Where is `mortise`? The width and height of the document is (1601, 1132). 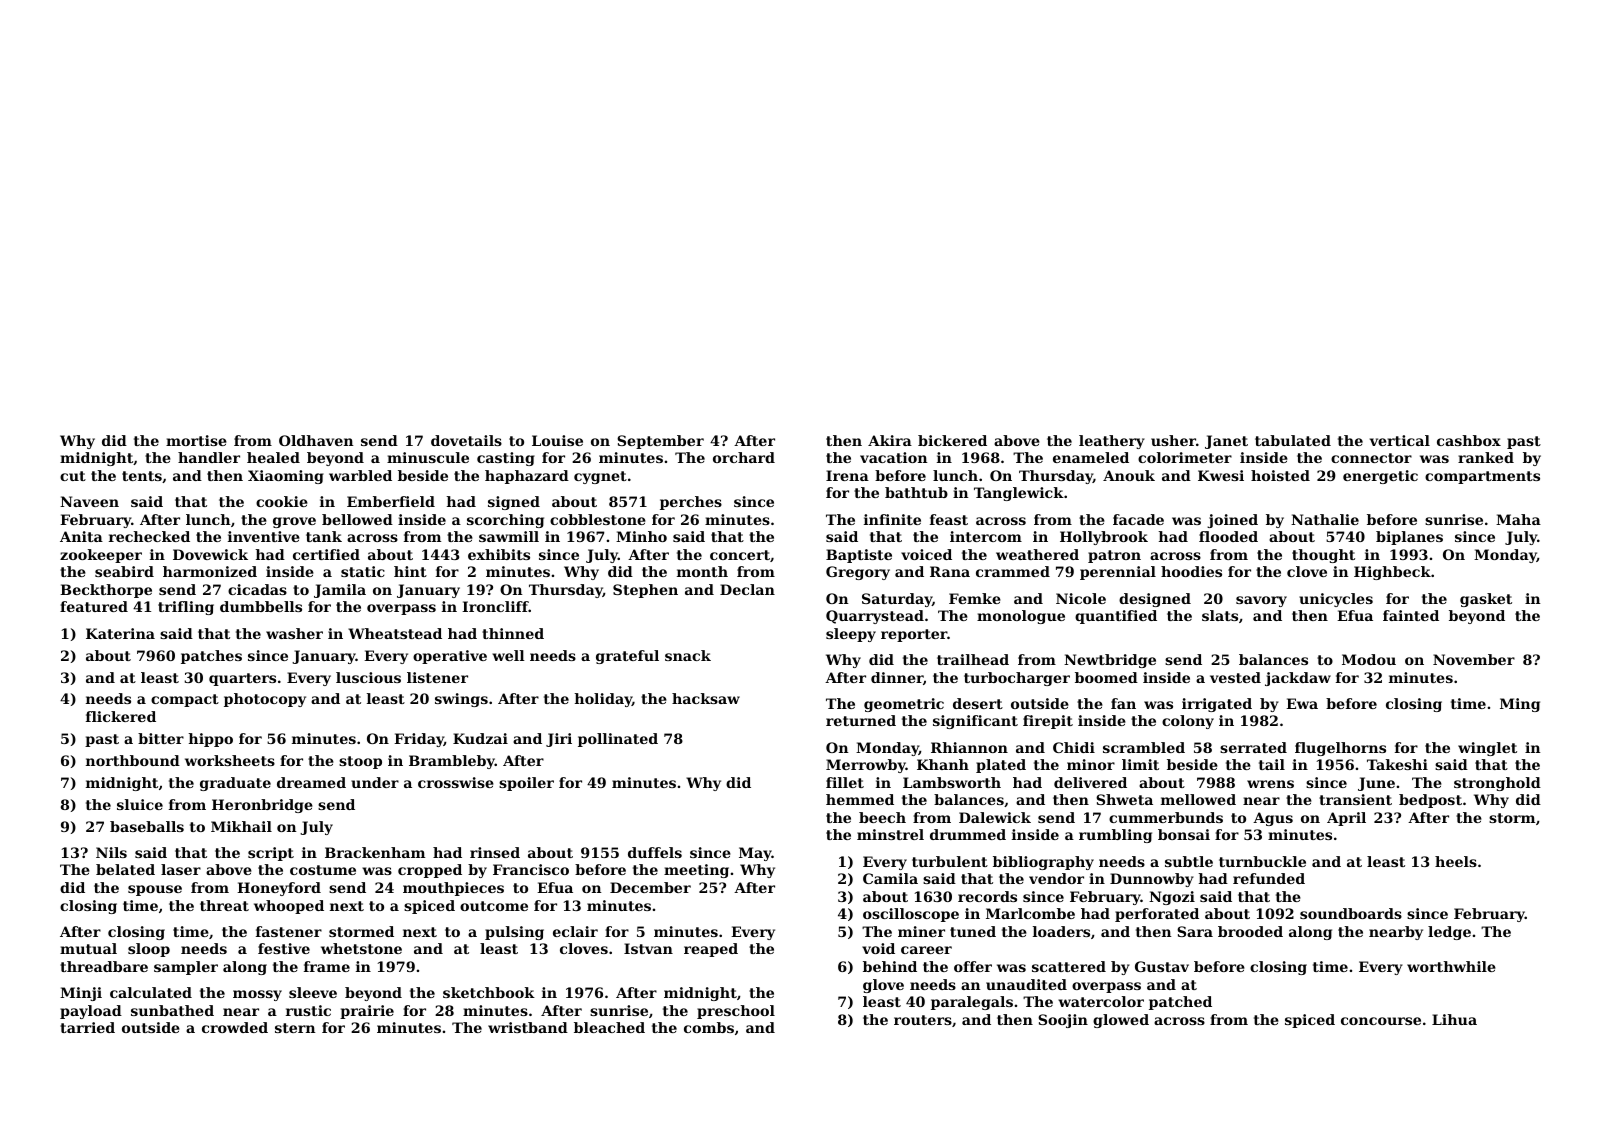 mortise is located at coordinates (196, 440).
